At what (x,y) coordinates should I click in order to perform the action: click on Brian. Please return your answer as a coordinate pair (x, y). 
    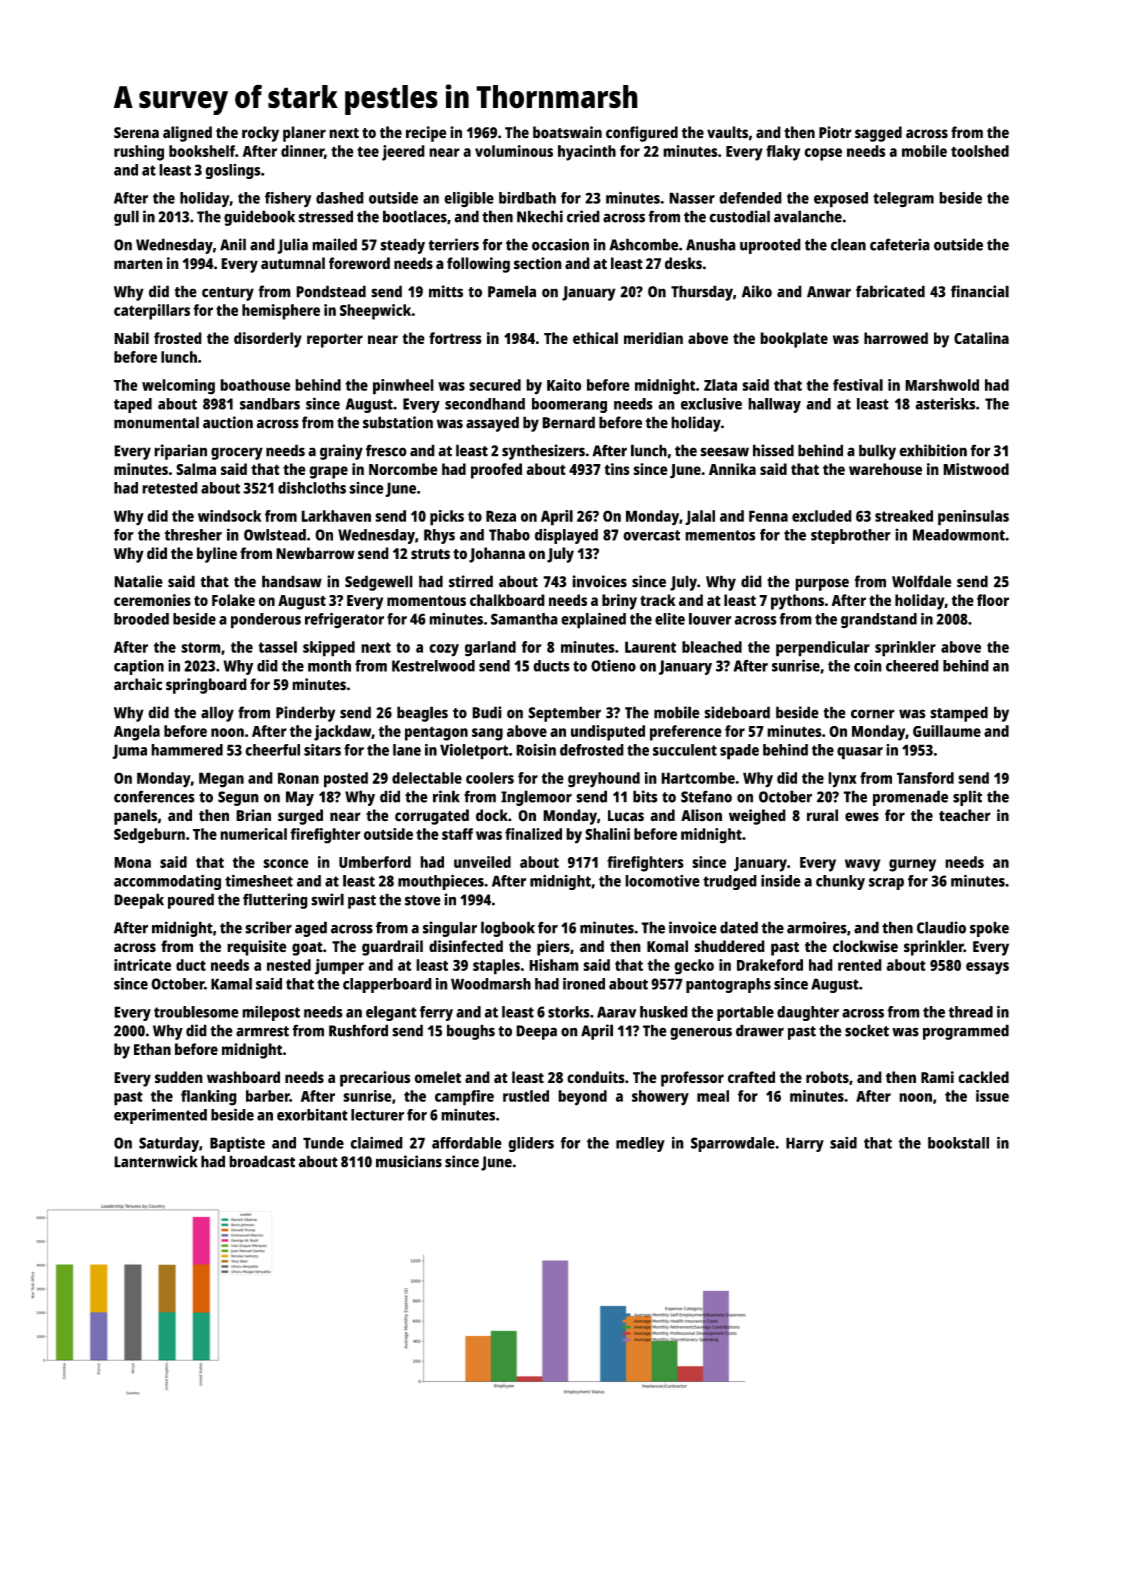
    Looking at the image, I should click on (253, 815).
